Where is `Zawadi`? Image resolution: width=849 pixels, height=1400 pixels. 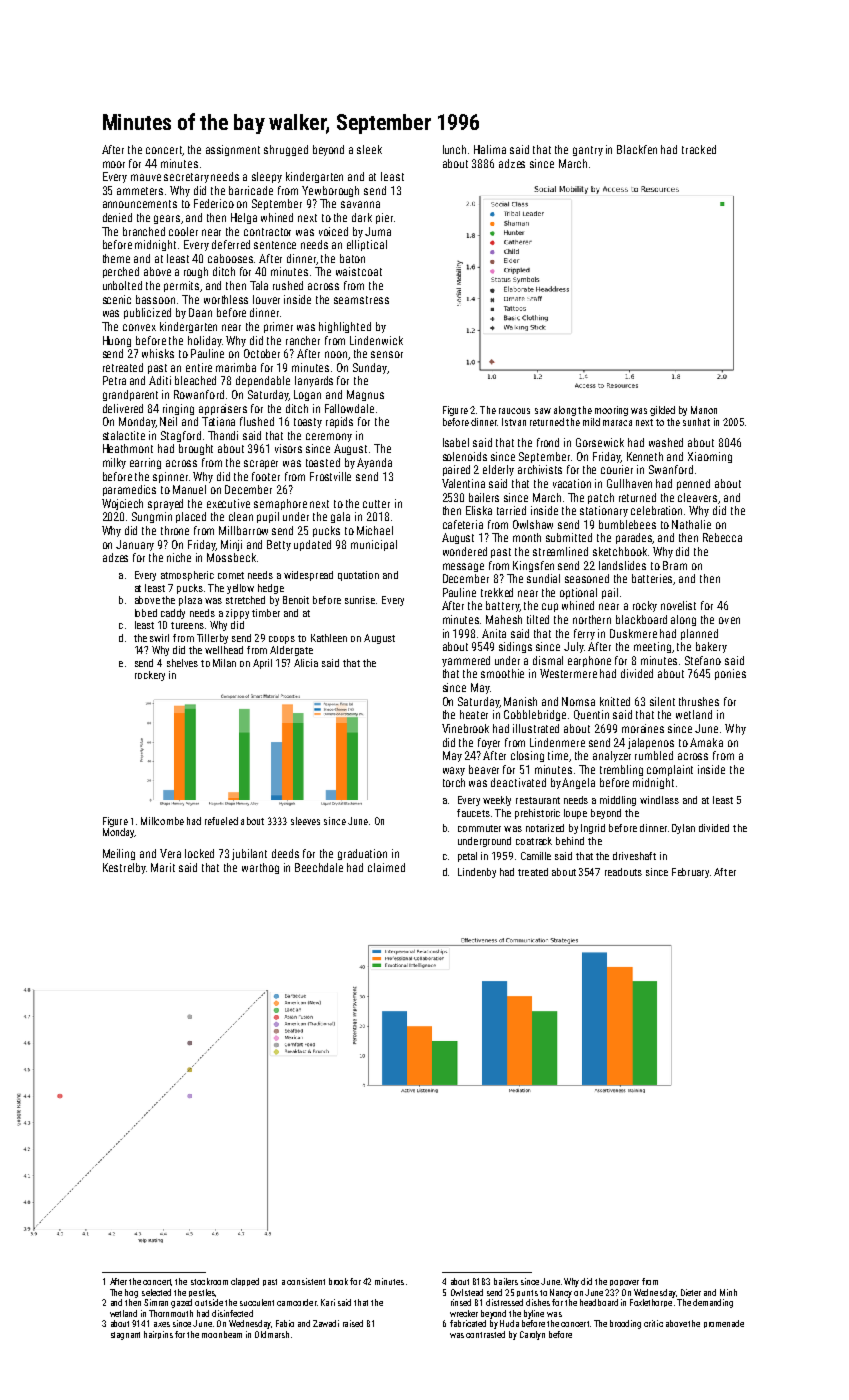 Zawadi is located at coordinates (326, 1323).
